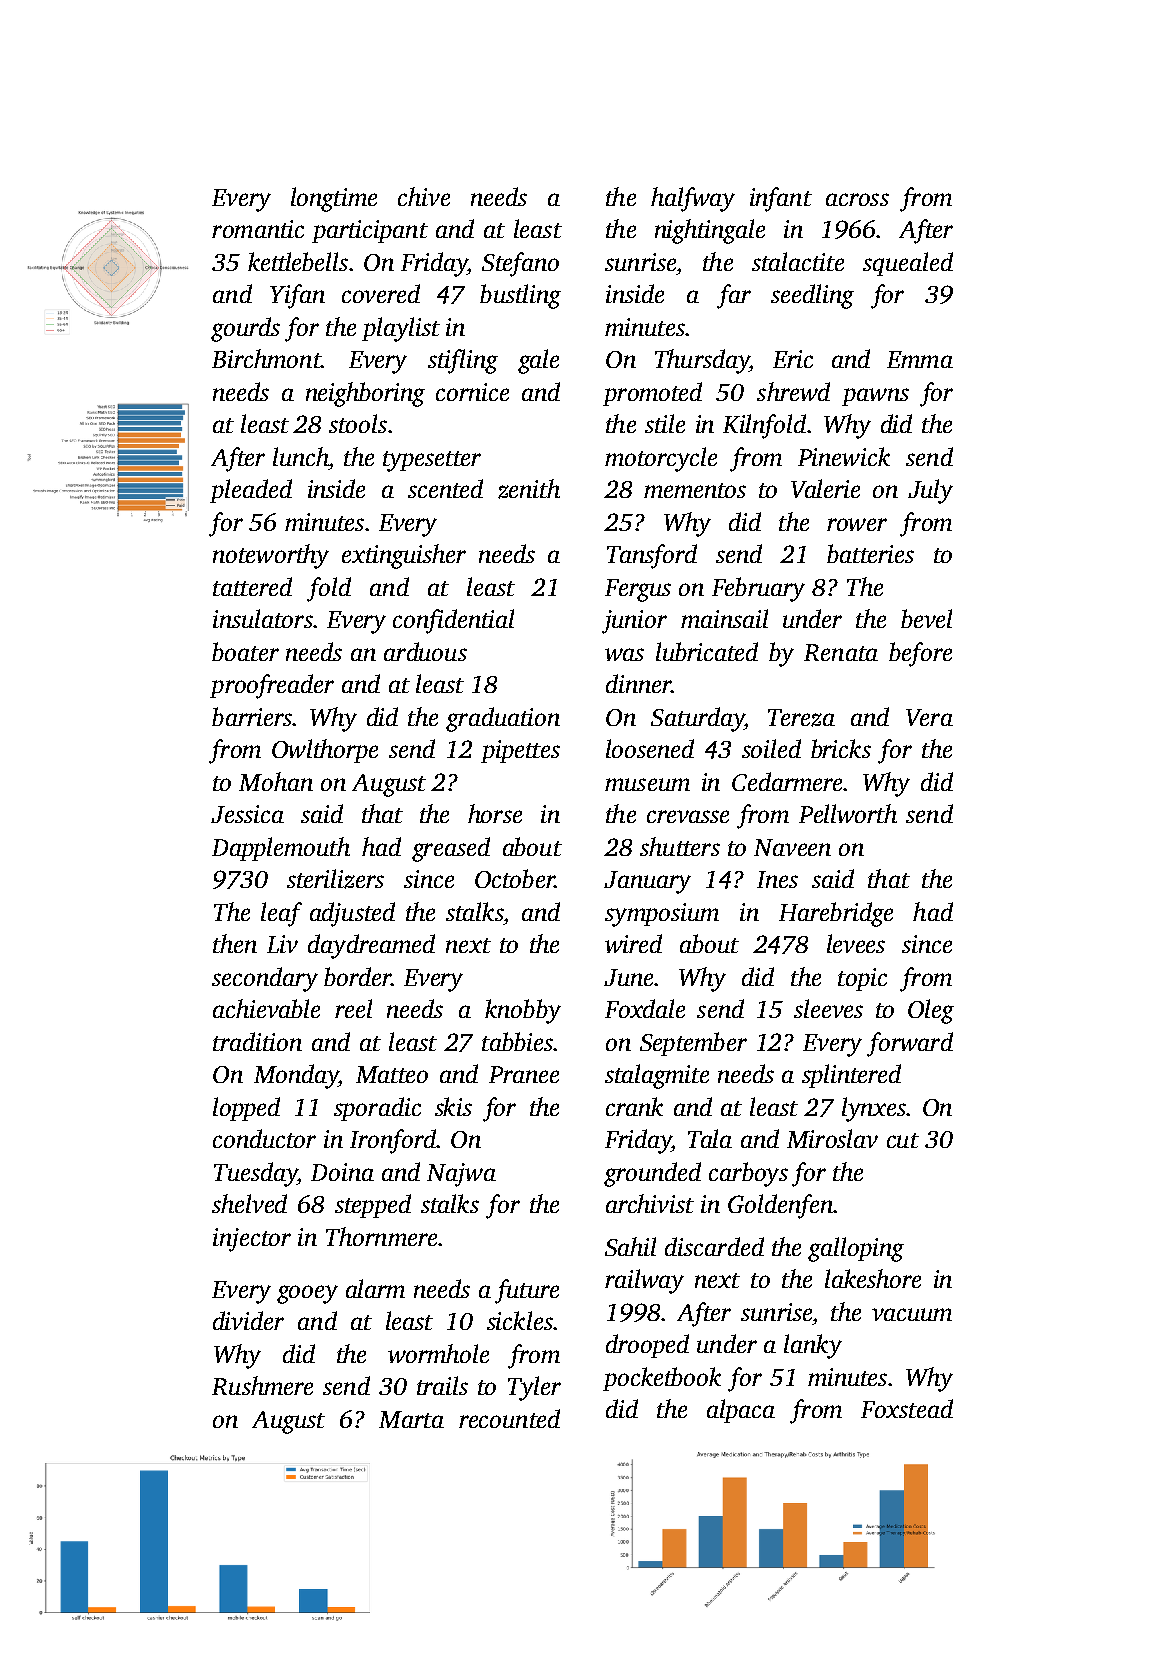 The height and width of the page is (1654, 1165). Describe the element at coordinates (411, 1419) in the page. I see `Marta` at that location.
